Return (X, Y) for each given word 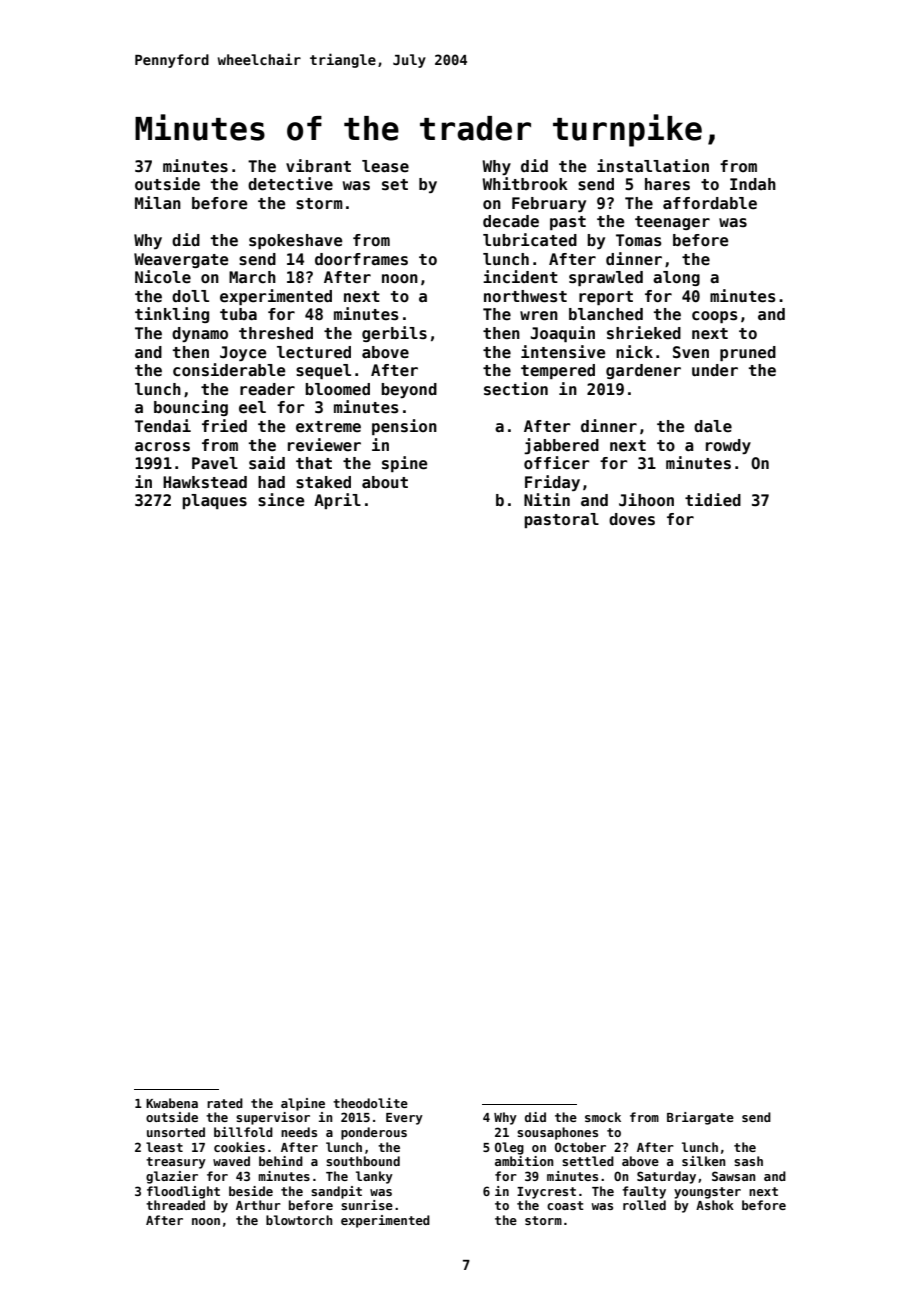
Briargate (700, 1118)
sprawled (606, 278)
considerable (229, 370)
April (337, 501)
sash (748, 1161)
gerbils (394, 334)
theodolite (370, 1103)
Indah (753, 184)
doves (632, 519)
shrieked (644, 333)
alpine (303, 1104)
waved (231, 1161)
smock (603, 1117)
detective (290, 184)
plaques (214, 501)
